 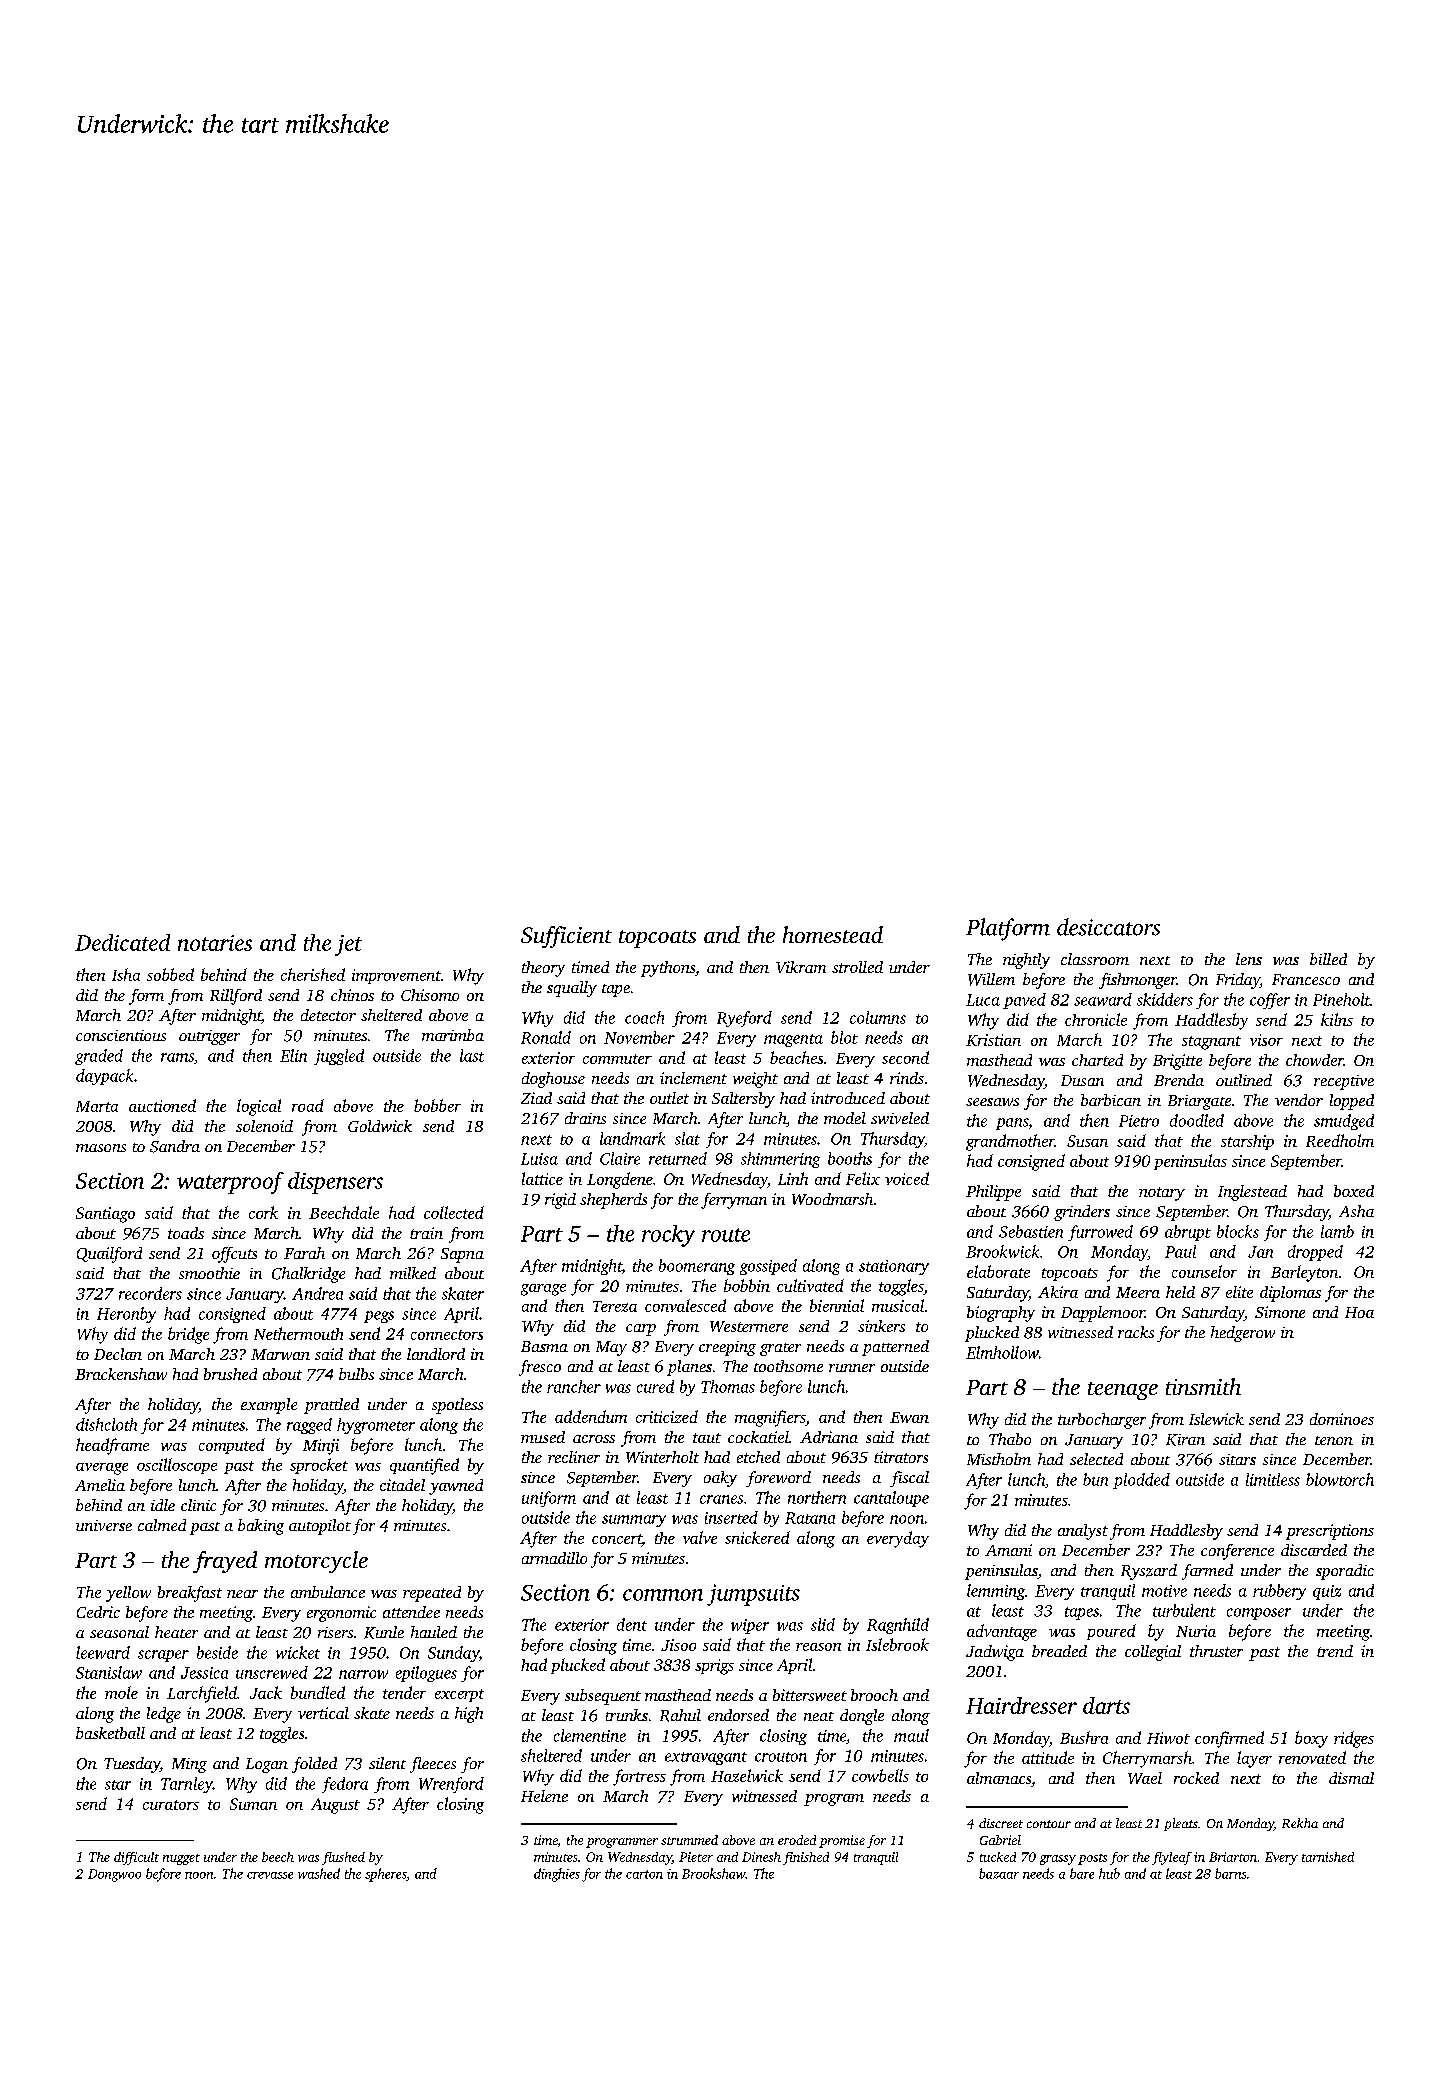 I want to click on coffer, so click(x=1270, y=1001).
